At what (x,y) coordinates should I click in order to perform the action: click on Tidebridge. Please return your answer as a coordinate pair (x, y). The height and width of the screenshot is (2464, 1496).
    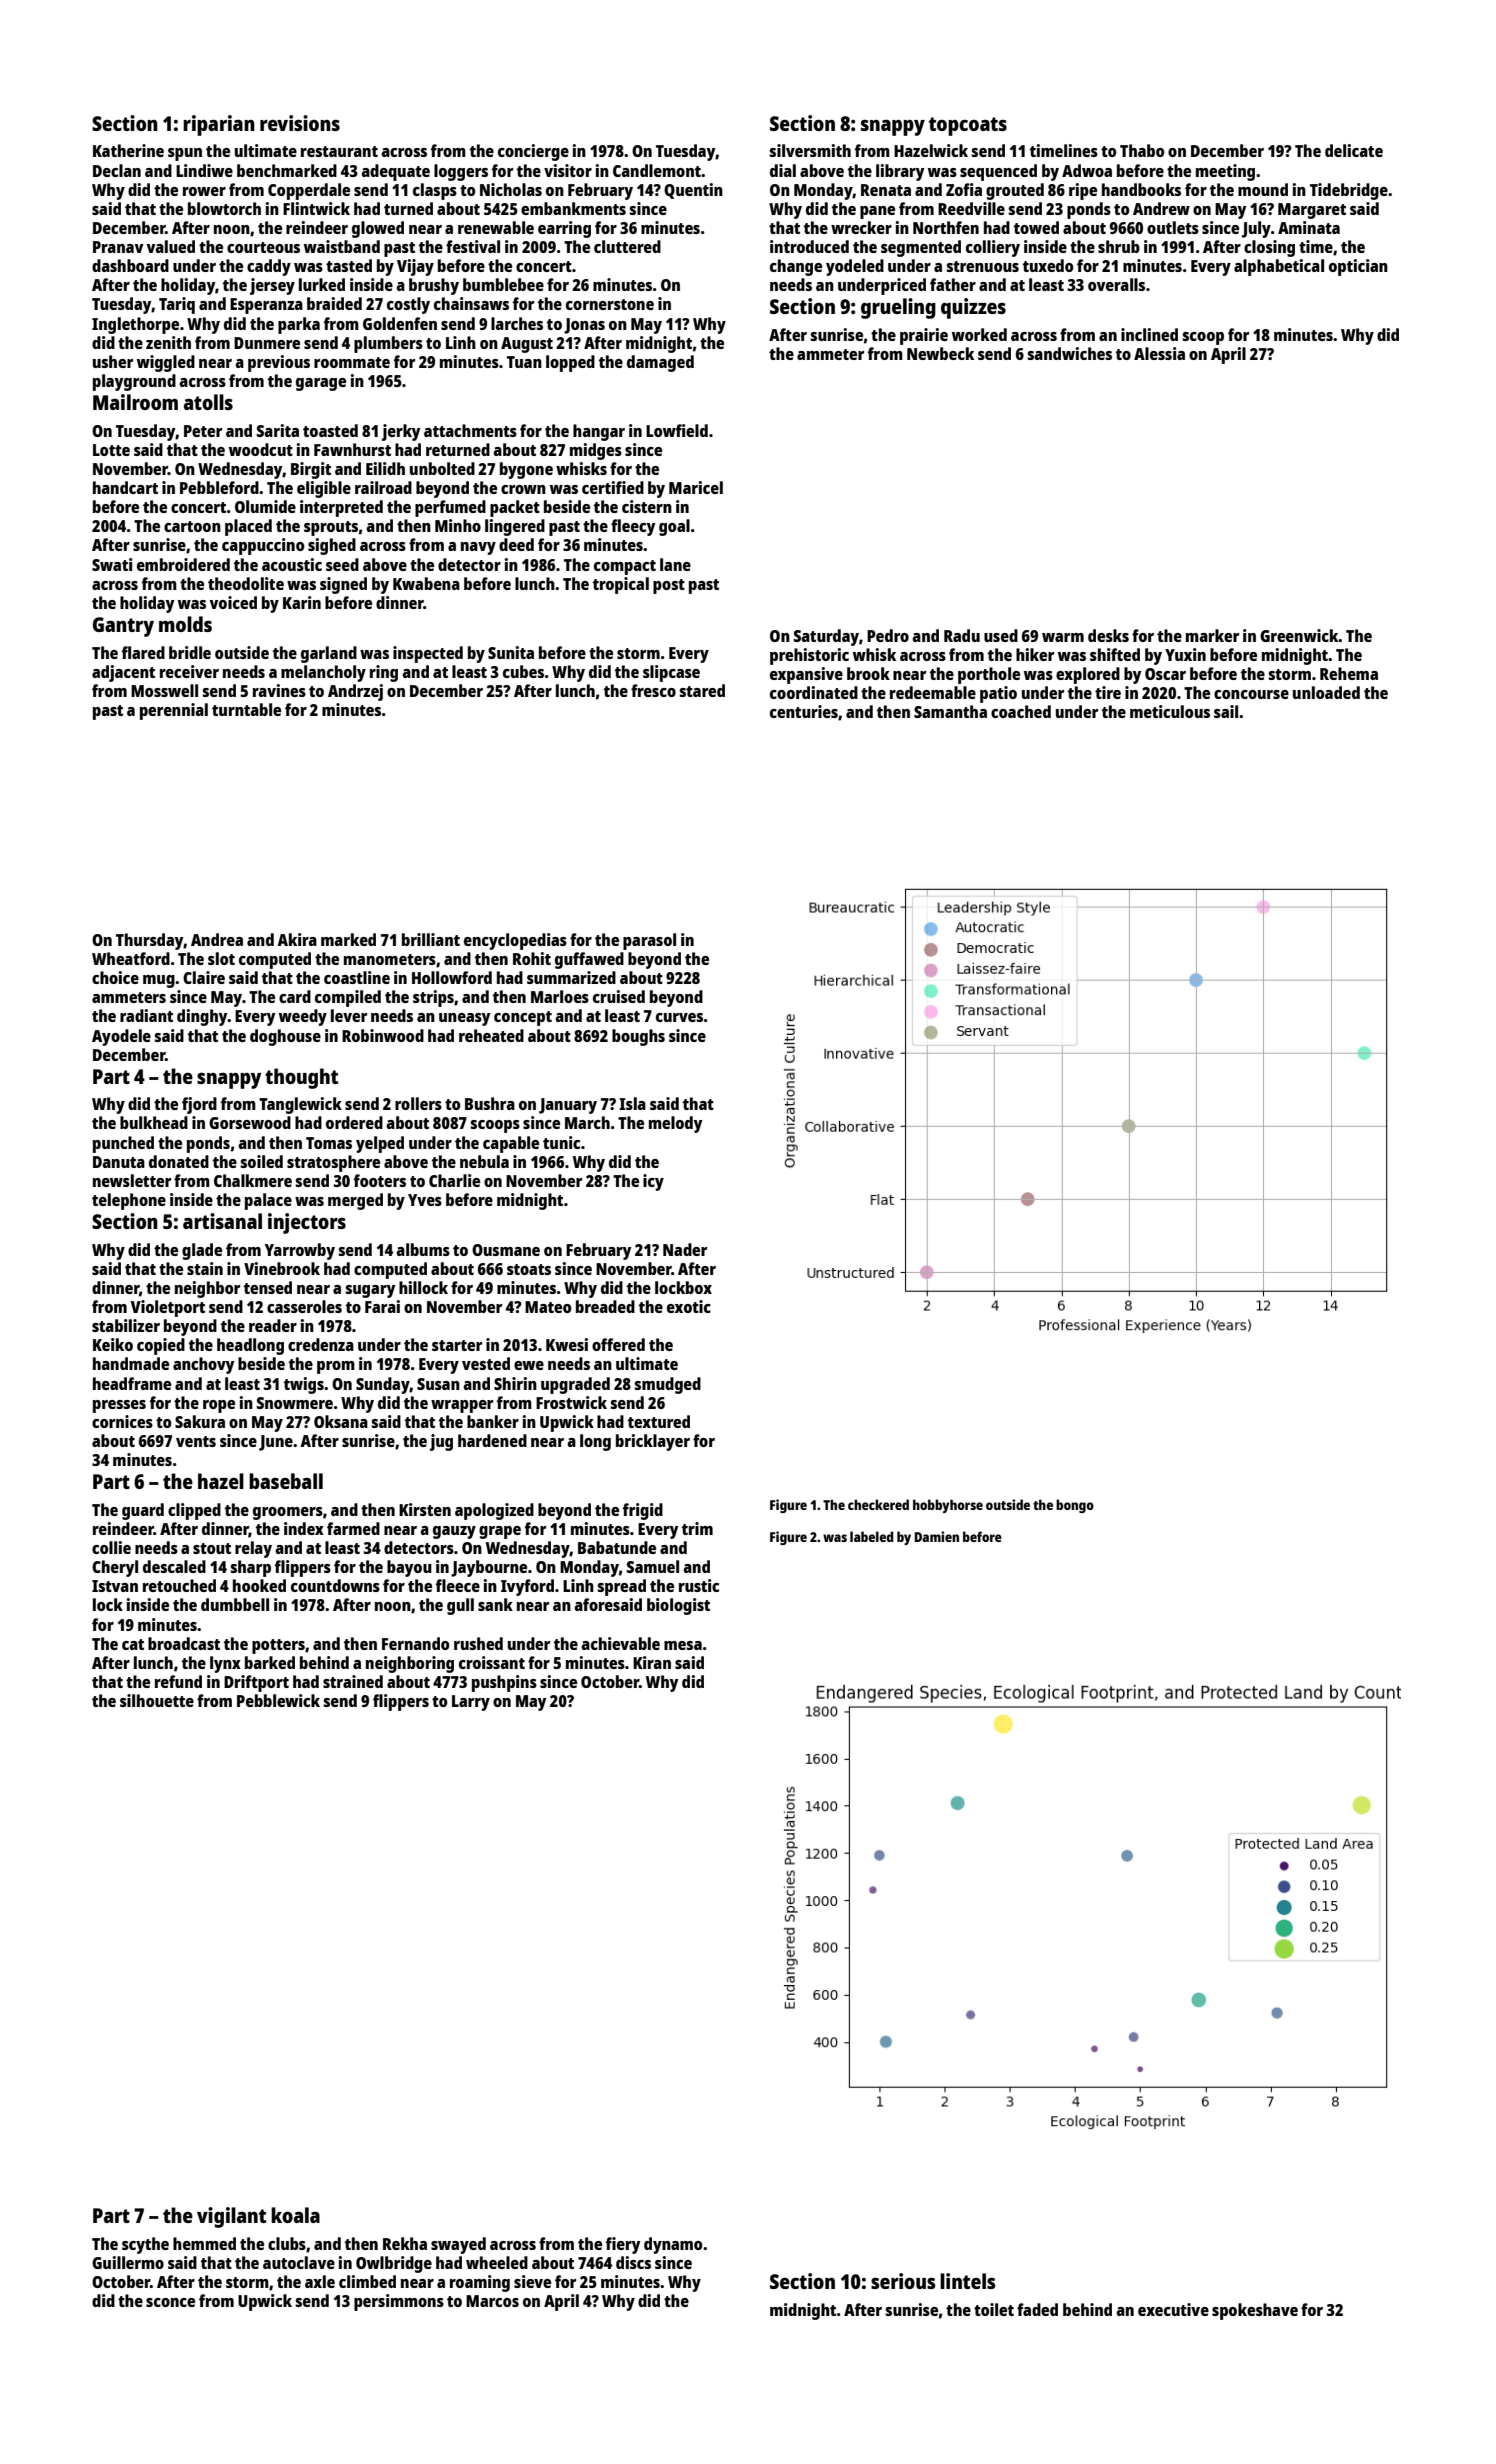
    Looking at the image, I should click on (1349, 191).
